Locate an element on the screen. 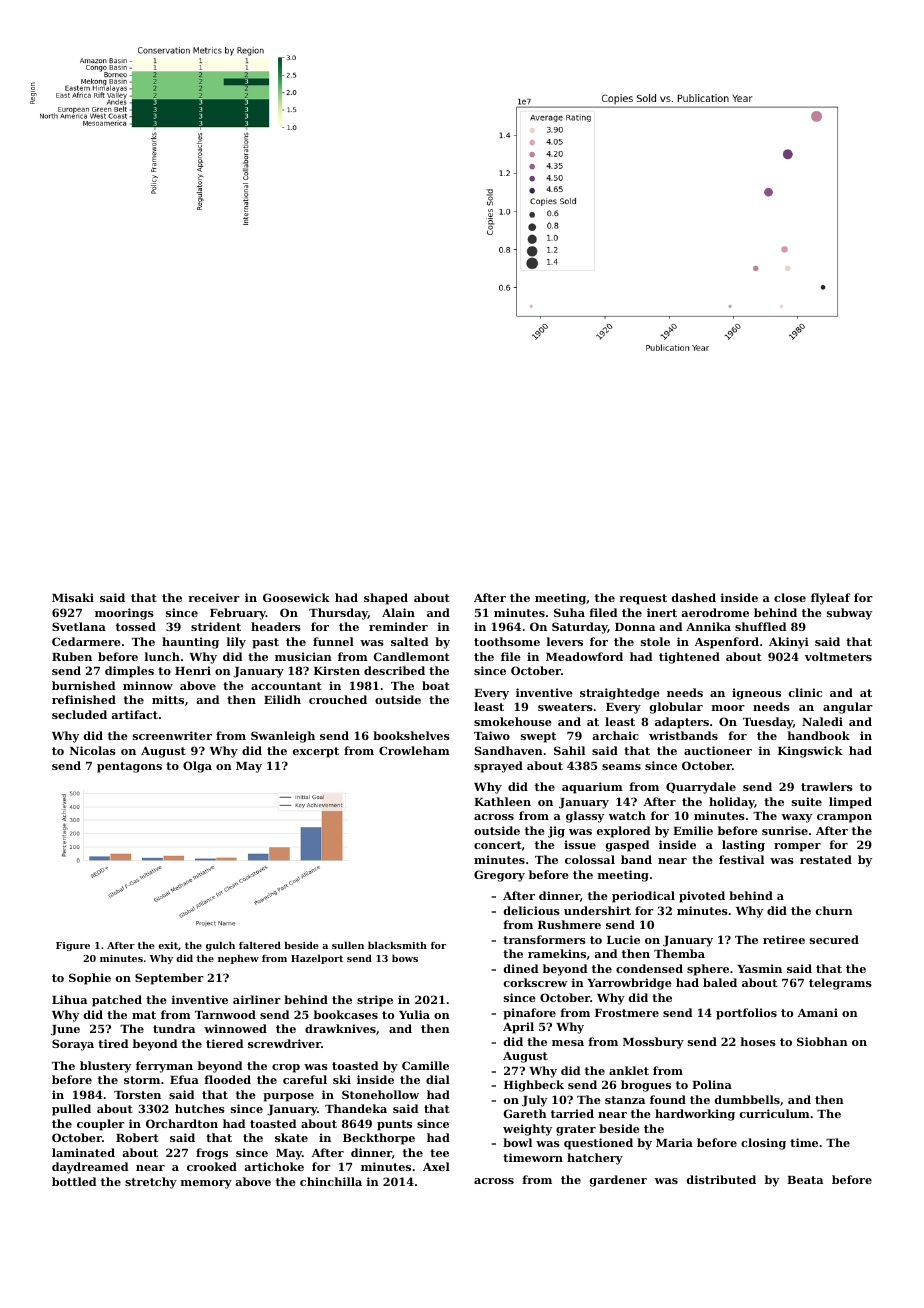 Image resolution: width=924 pixels, height=1308 pixels. tee is located at coordinates (439, 1153).
